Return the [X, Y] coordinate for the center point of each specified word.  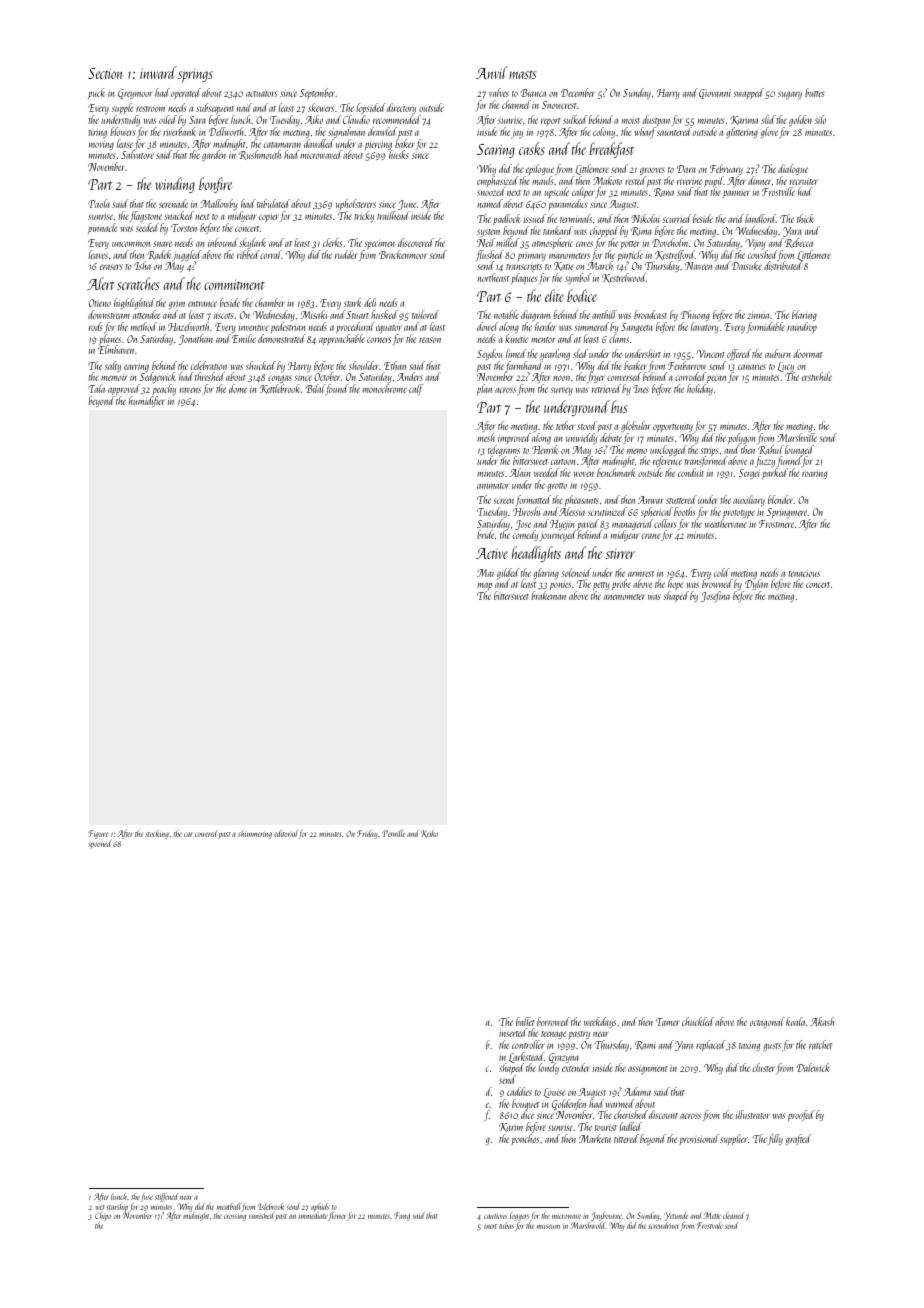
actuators [261, 94]
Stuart [357, 315]
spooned [99, 844]
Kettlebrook [280, 389]
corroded [690, 376]
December [578, 92]
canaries [752, 367]
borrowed [553, 1021]
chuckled [698, 1021]
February [726, 169]
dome [238, 388]
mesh [486, 437]
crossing [235, 1217]
